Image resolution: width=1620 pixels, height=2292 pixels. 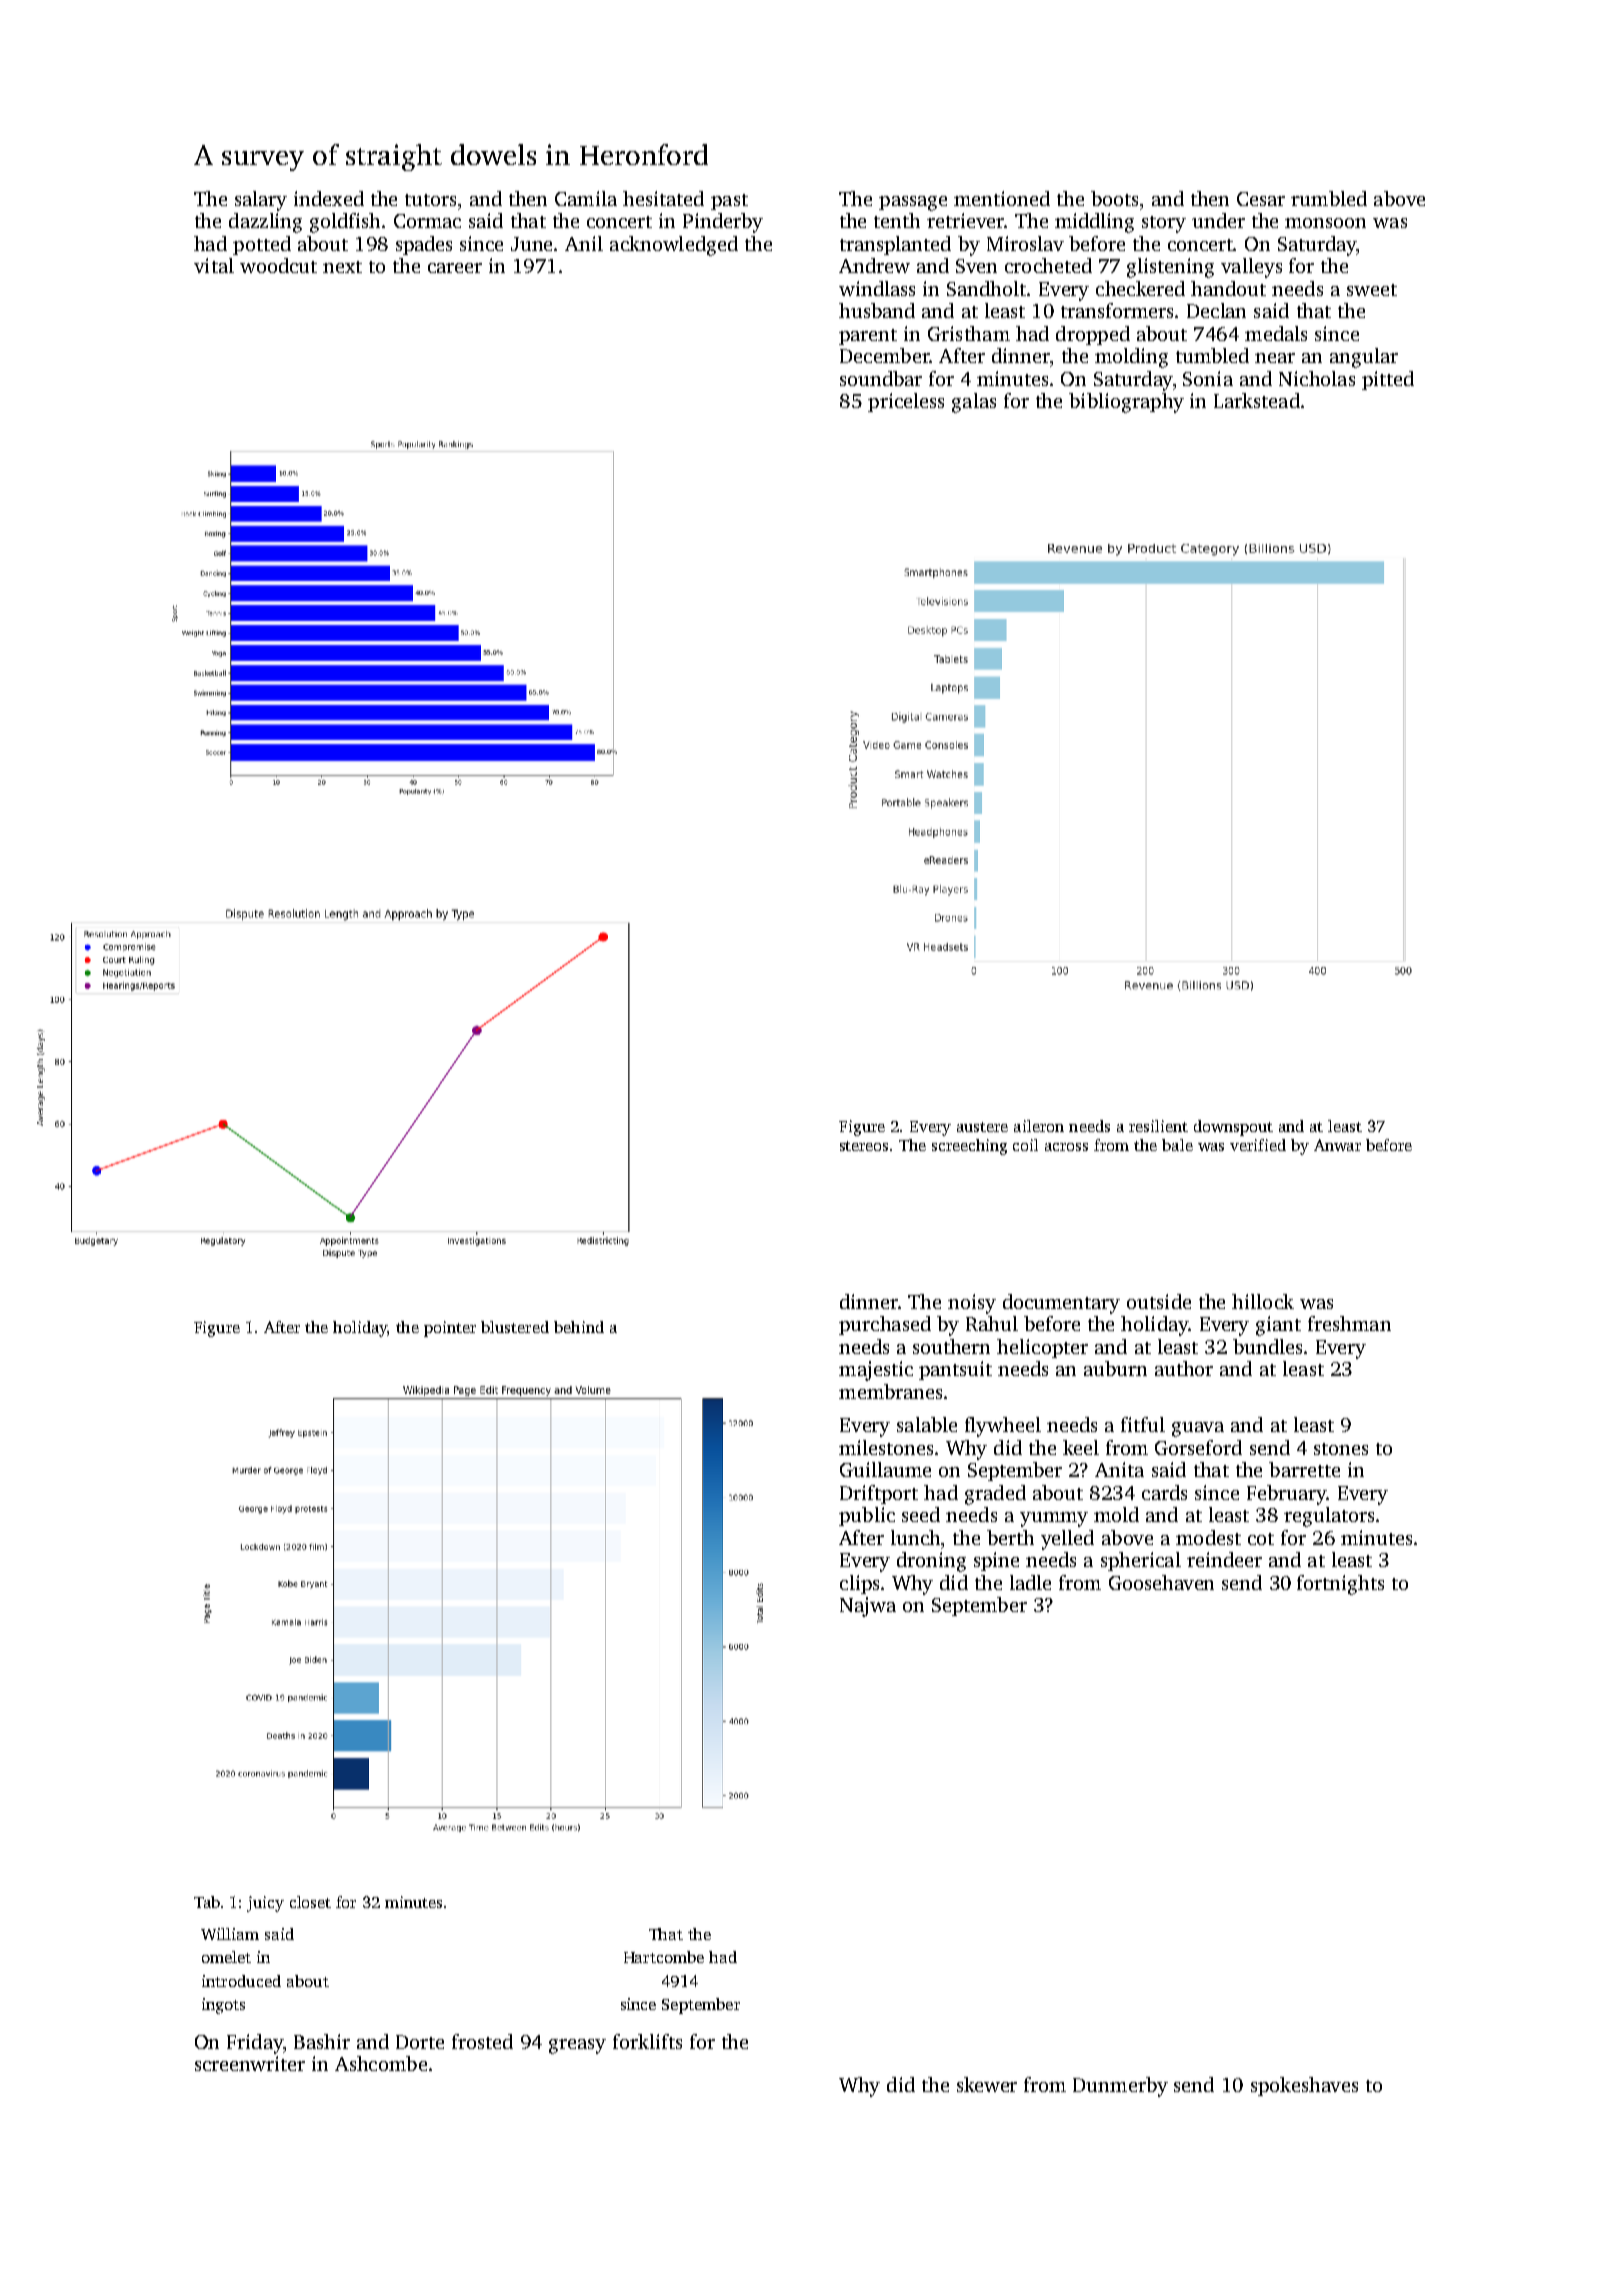 I want to click on Pinderby, so click(x=723, y=223).
